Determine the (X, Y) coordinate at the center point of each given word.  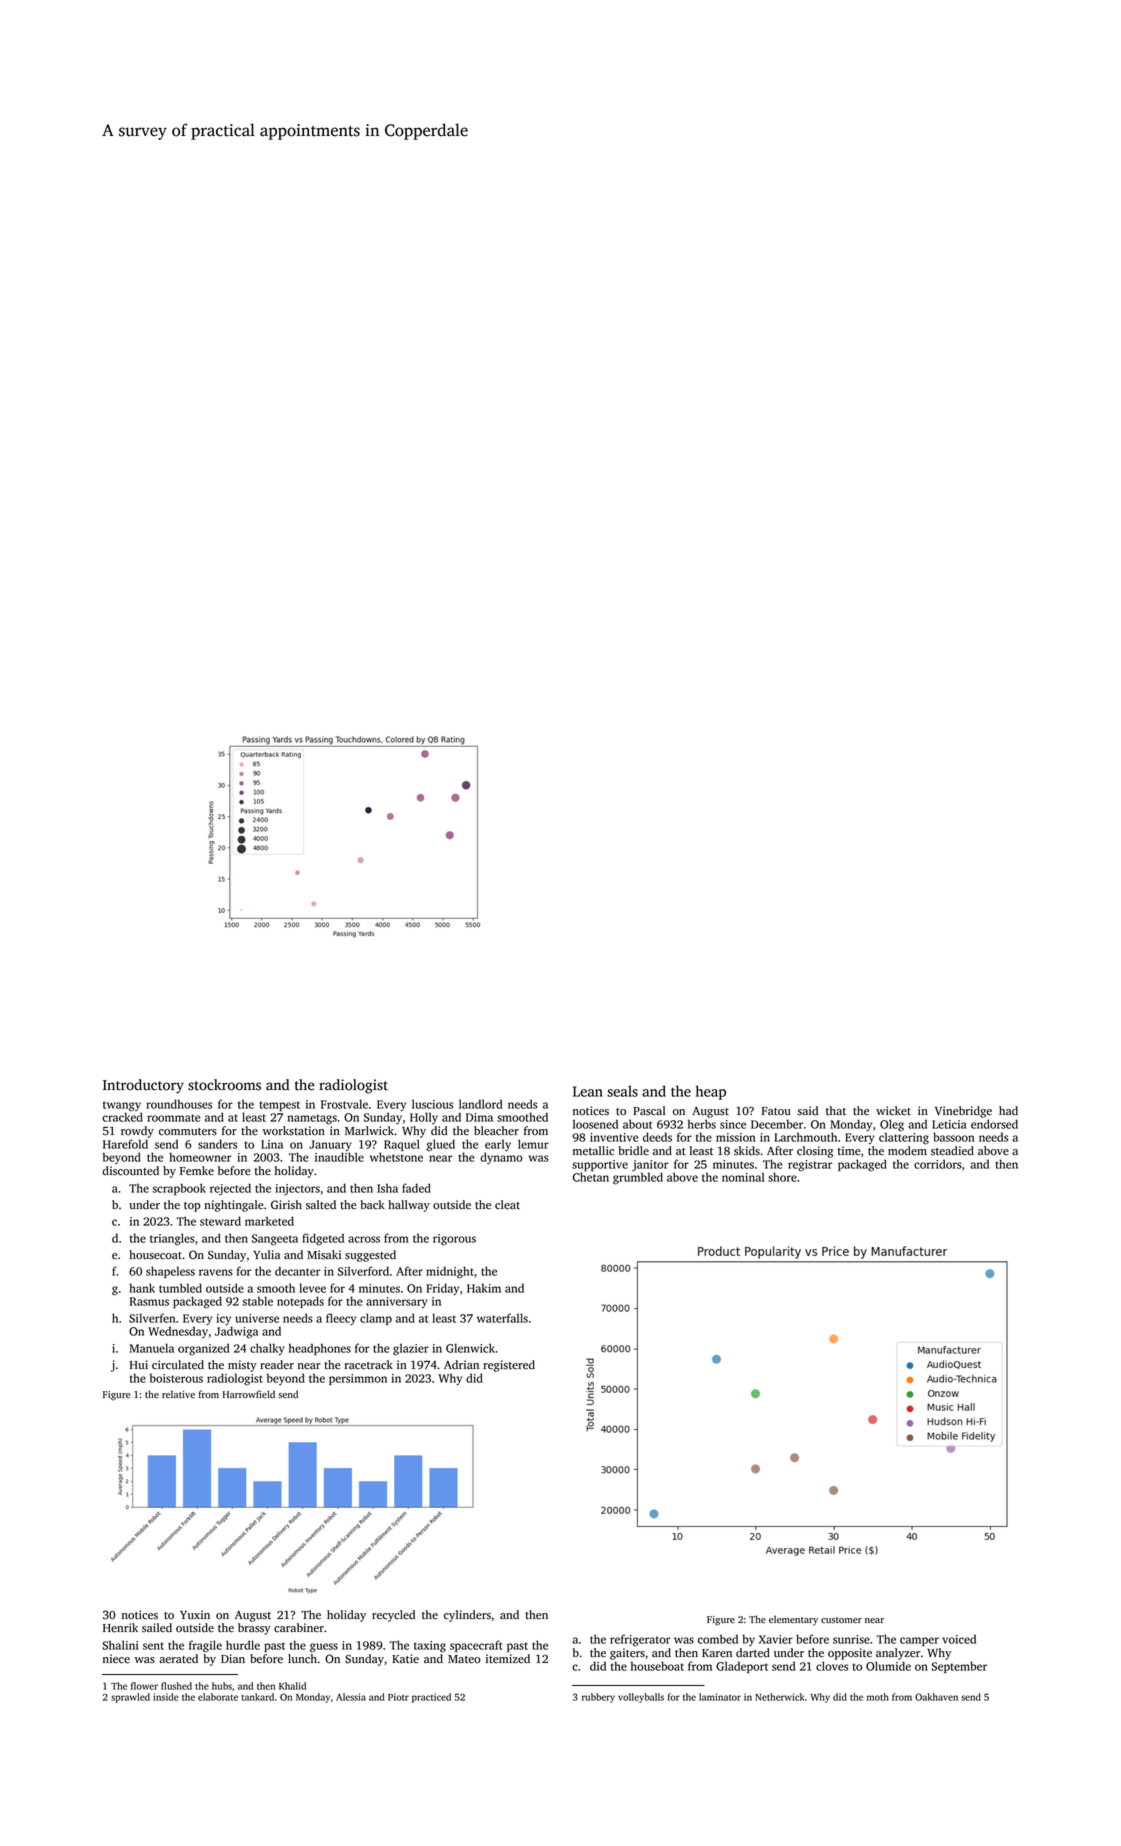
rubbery (598, 1698)
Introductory (143, 1086)
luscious (432, 1104)
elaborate (218, 1697)
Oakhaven (936, 1697)
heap (711, 1092)
